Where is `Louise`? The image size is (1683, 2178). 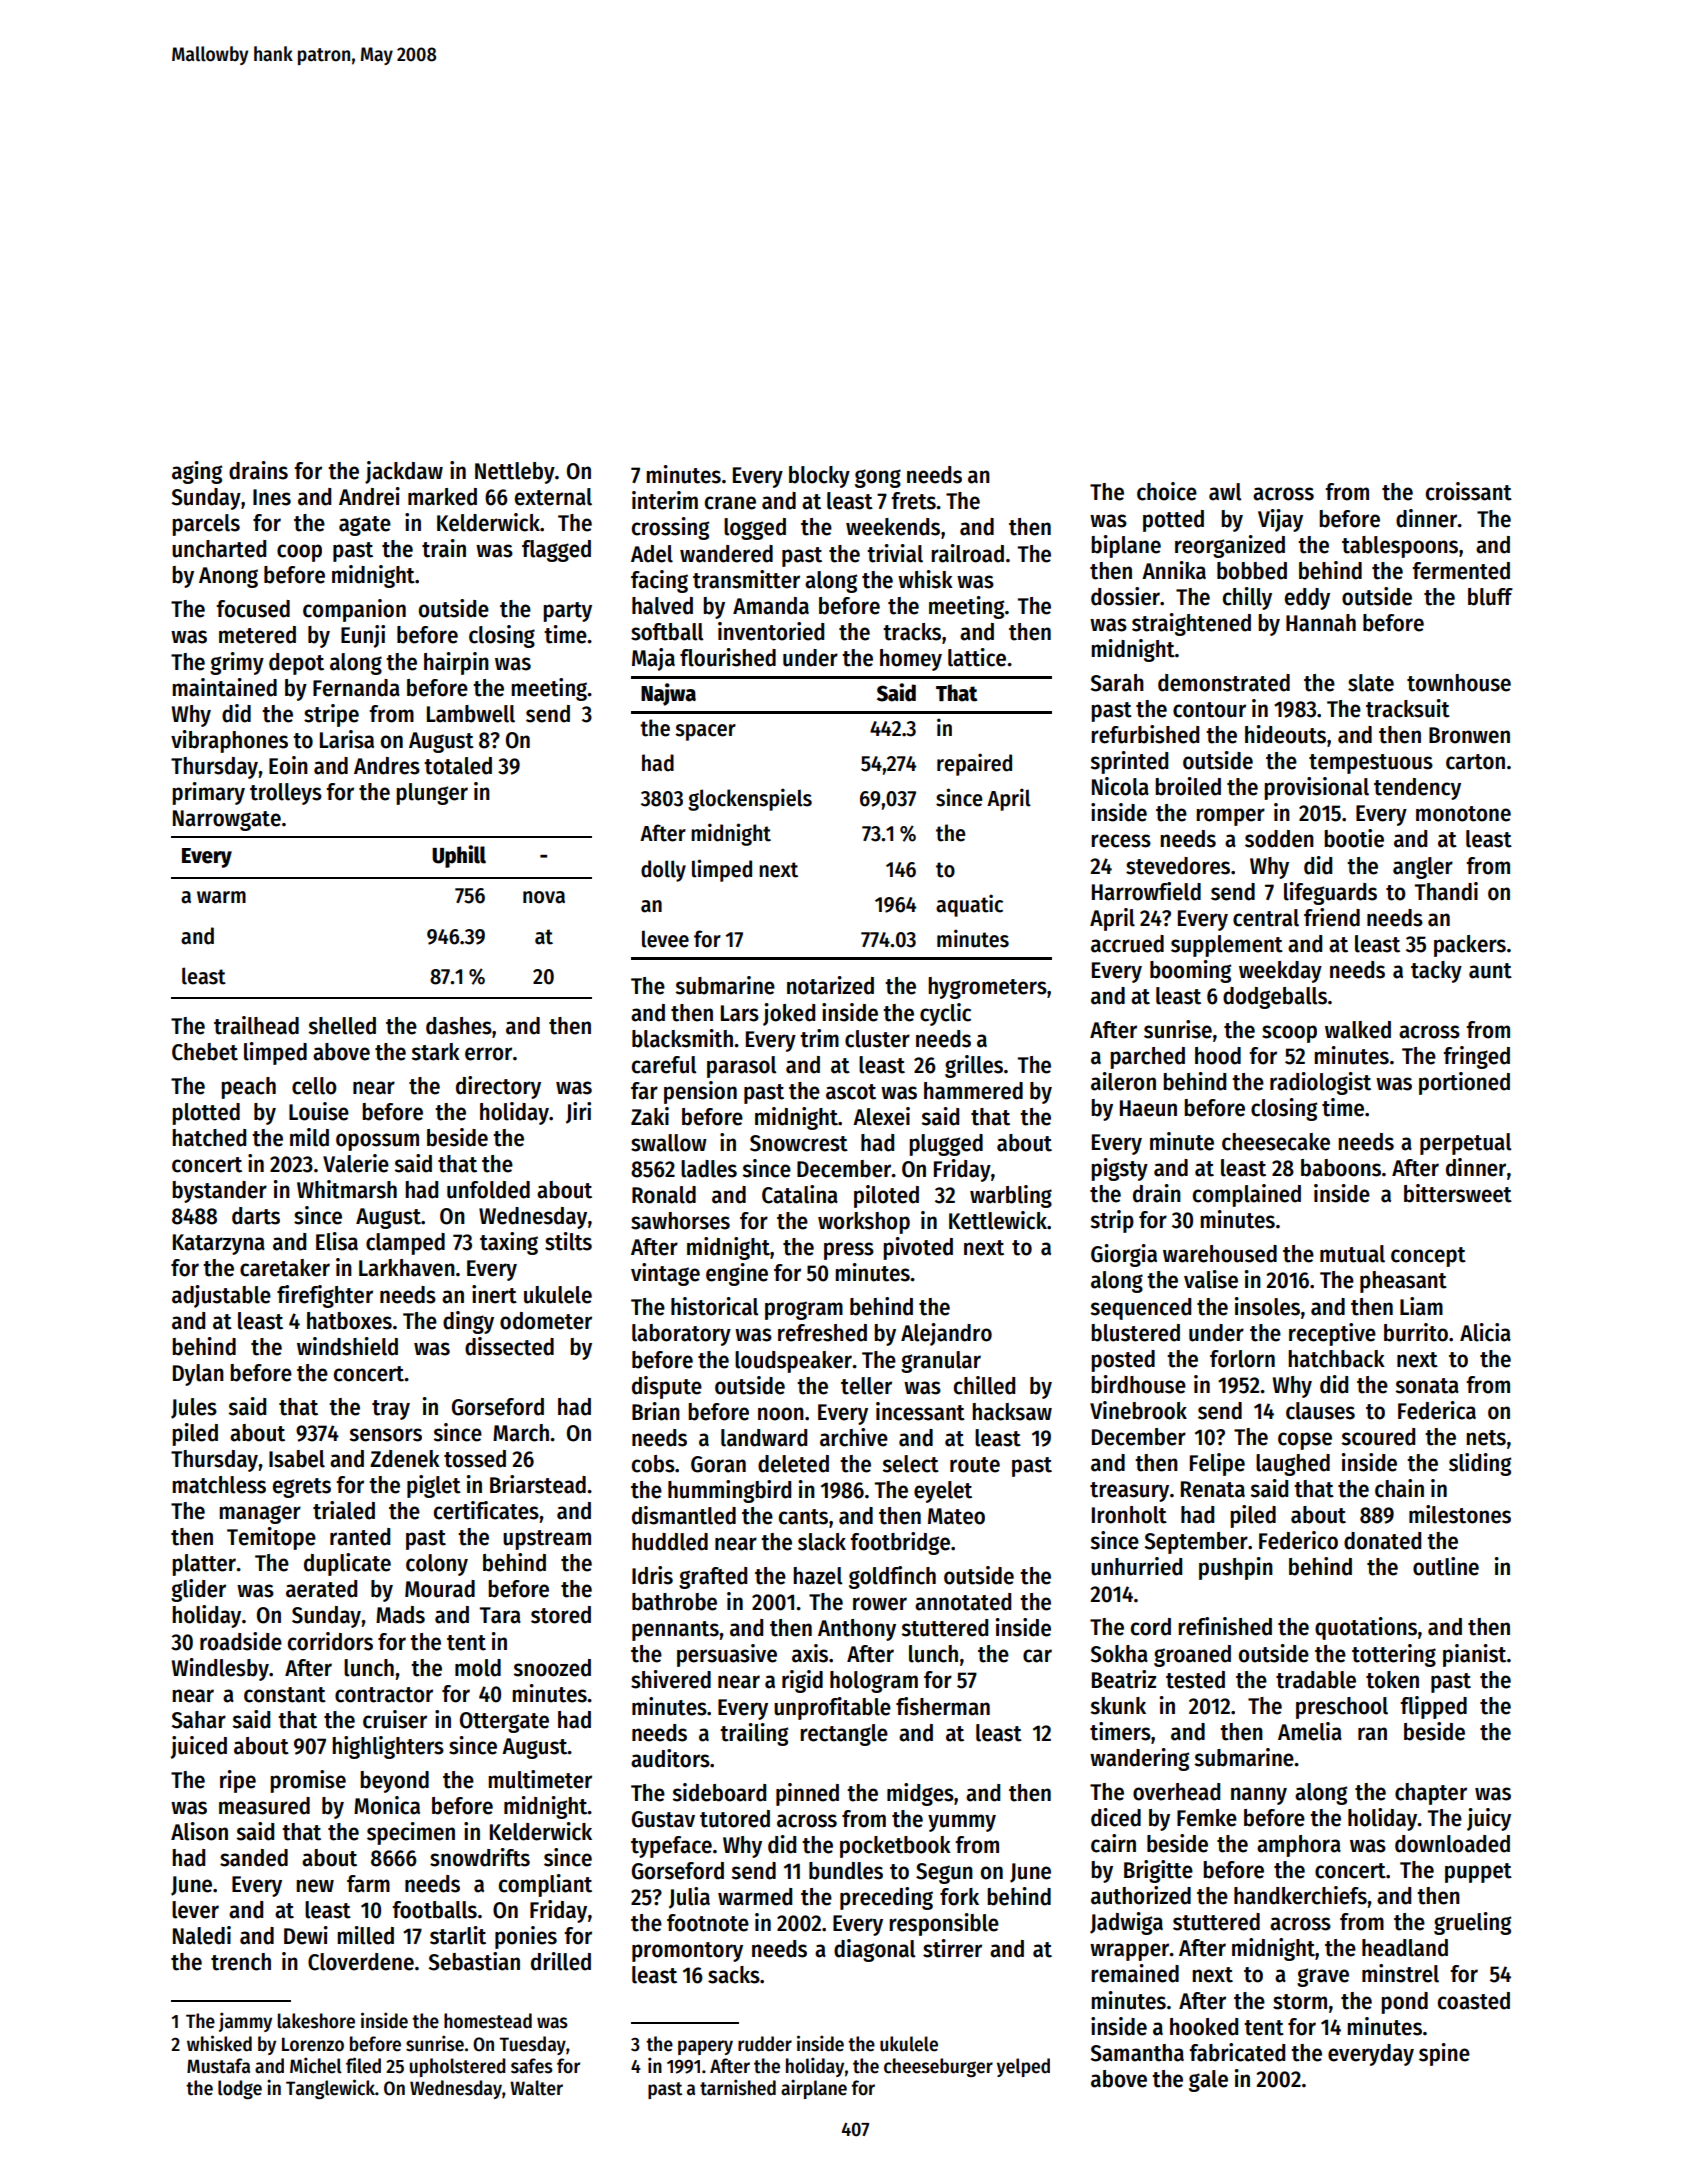 Louise is located at coordinates (319, 1111).
